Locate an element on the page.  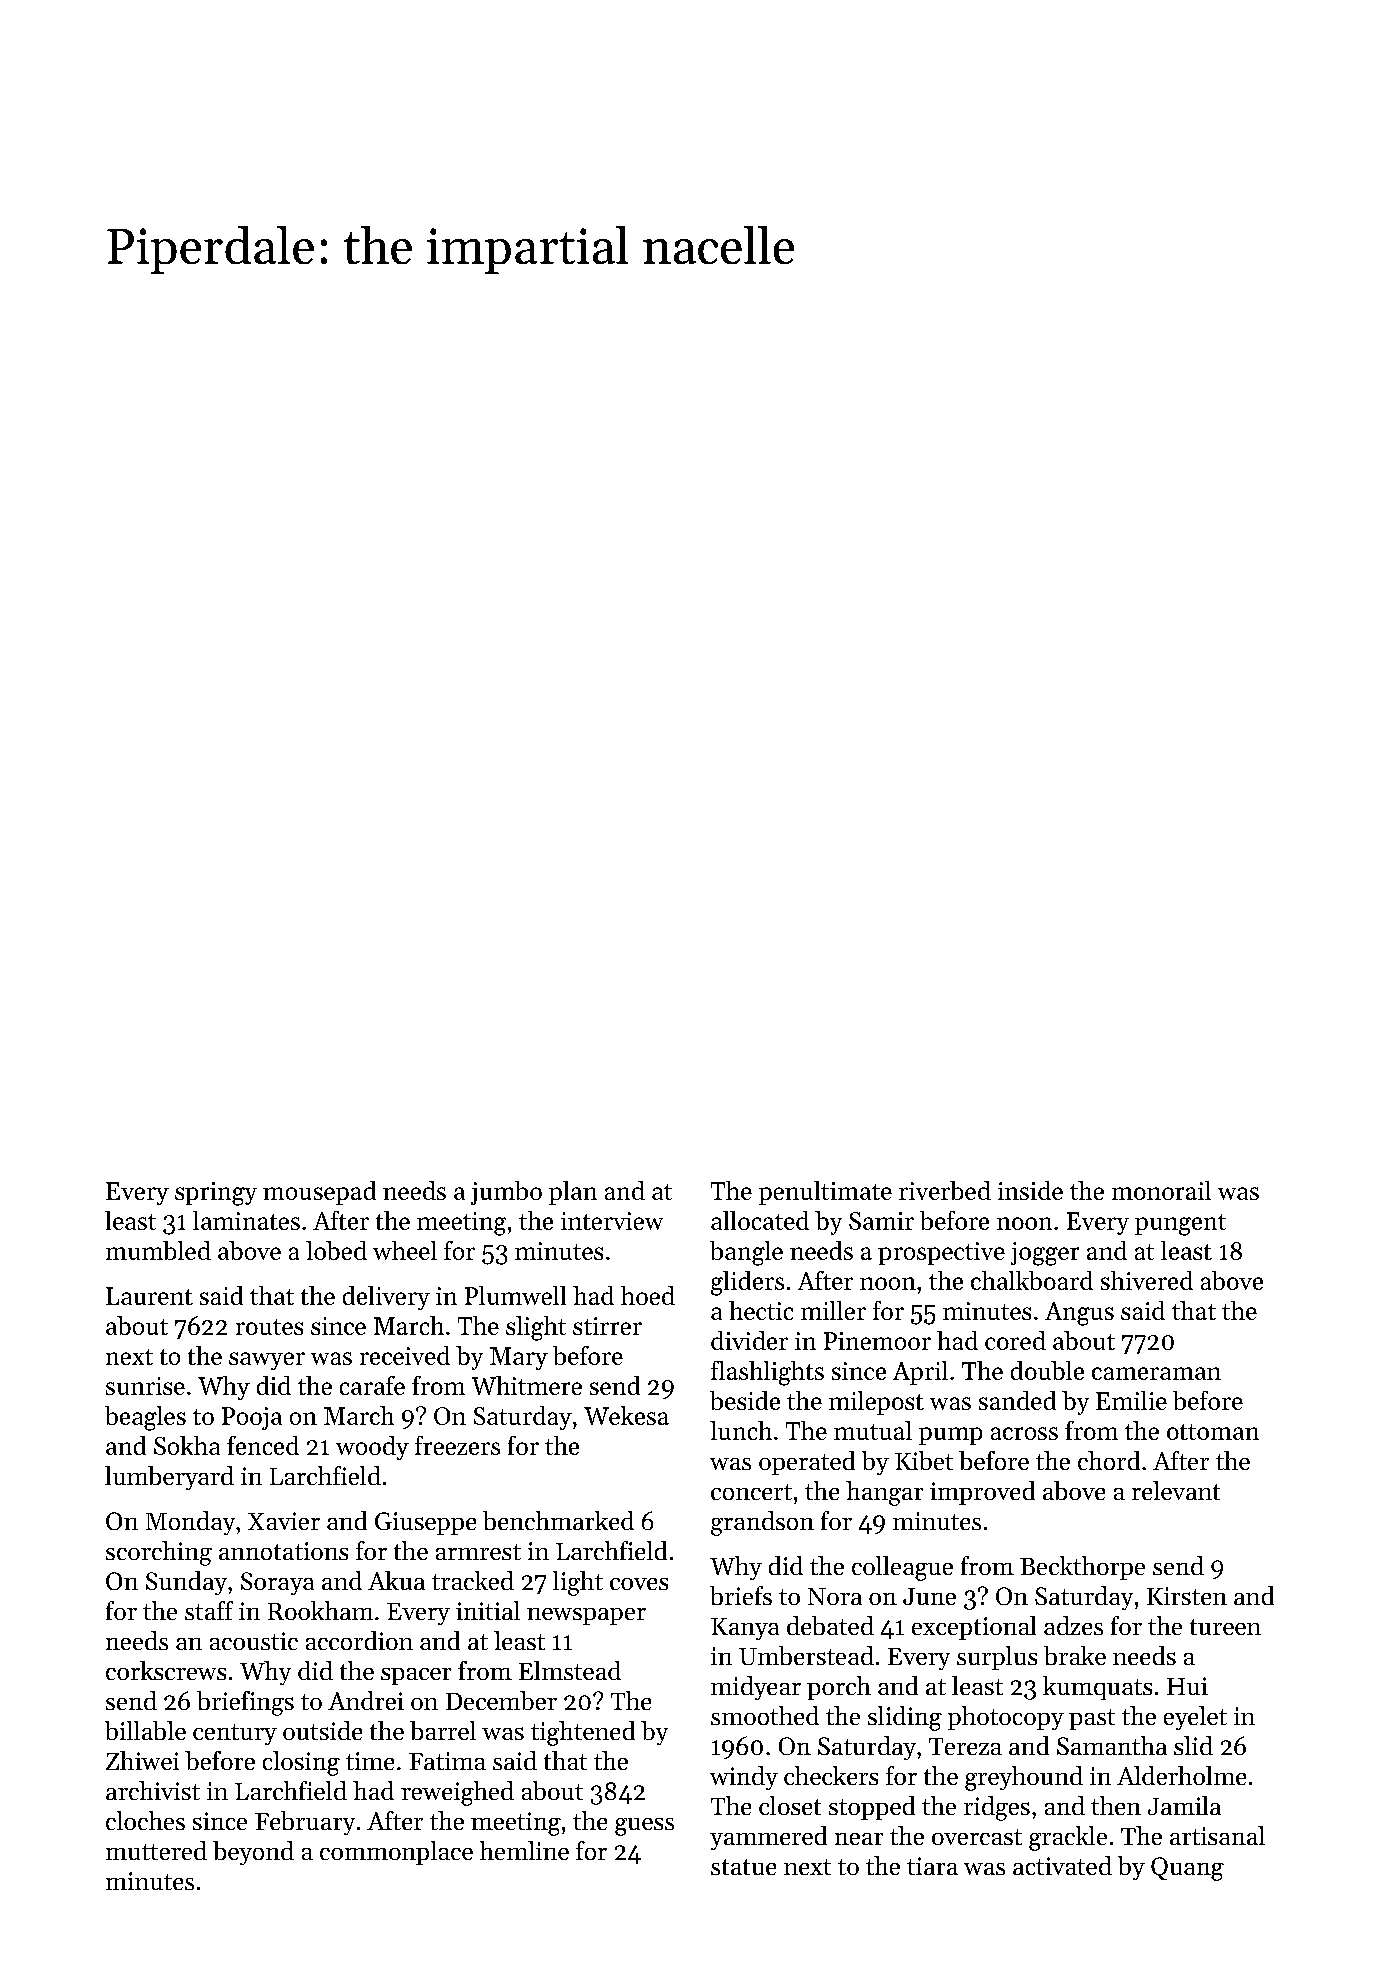
tightened is located at coordinates (583, 1733).
